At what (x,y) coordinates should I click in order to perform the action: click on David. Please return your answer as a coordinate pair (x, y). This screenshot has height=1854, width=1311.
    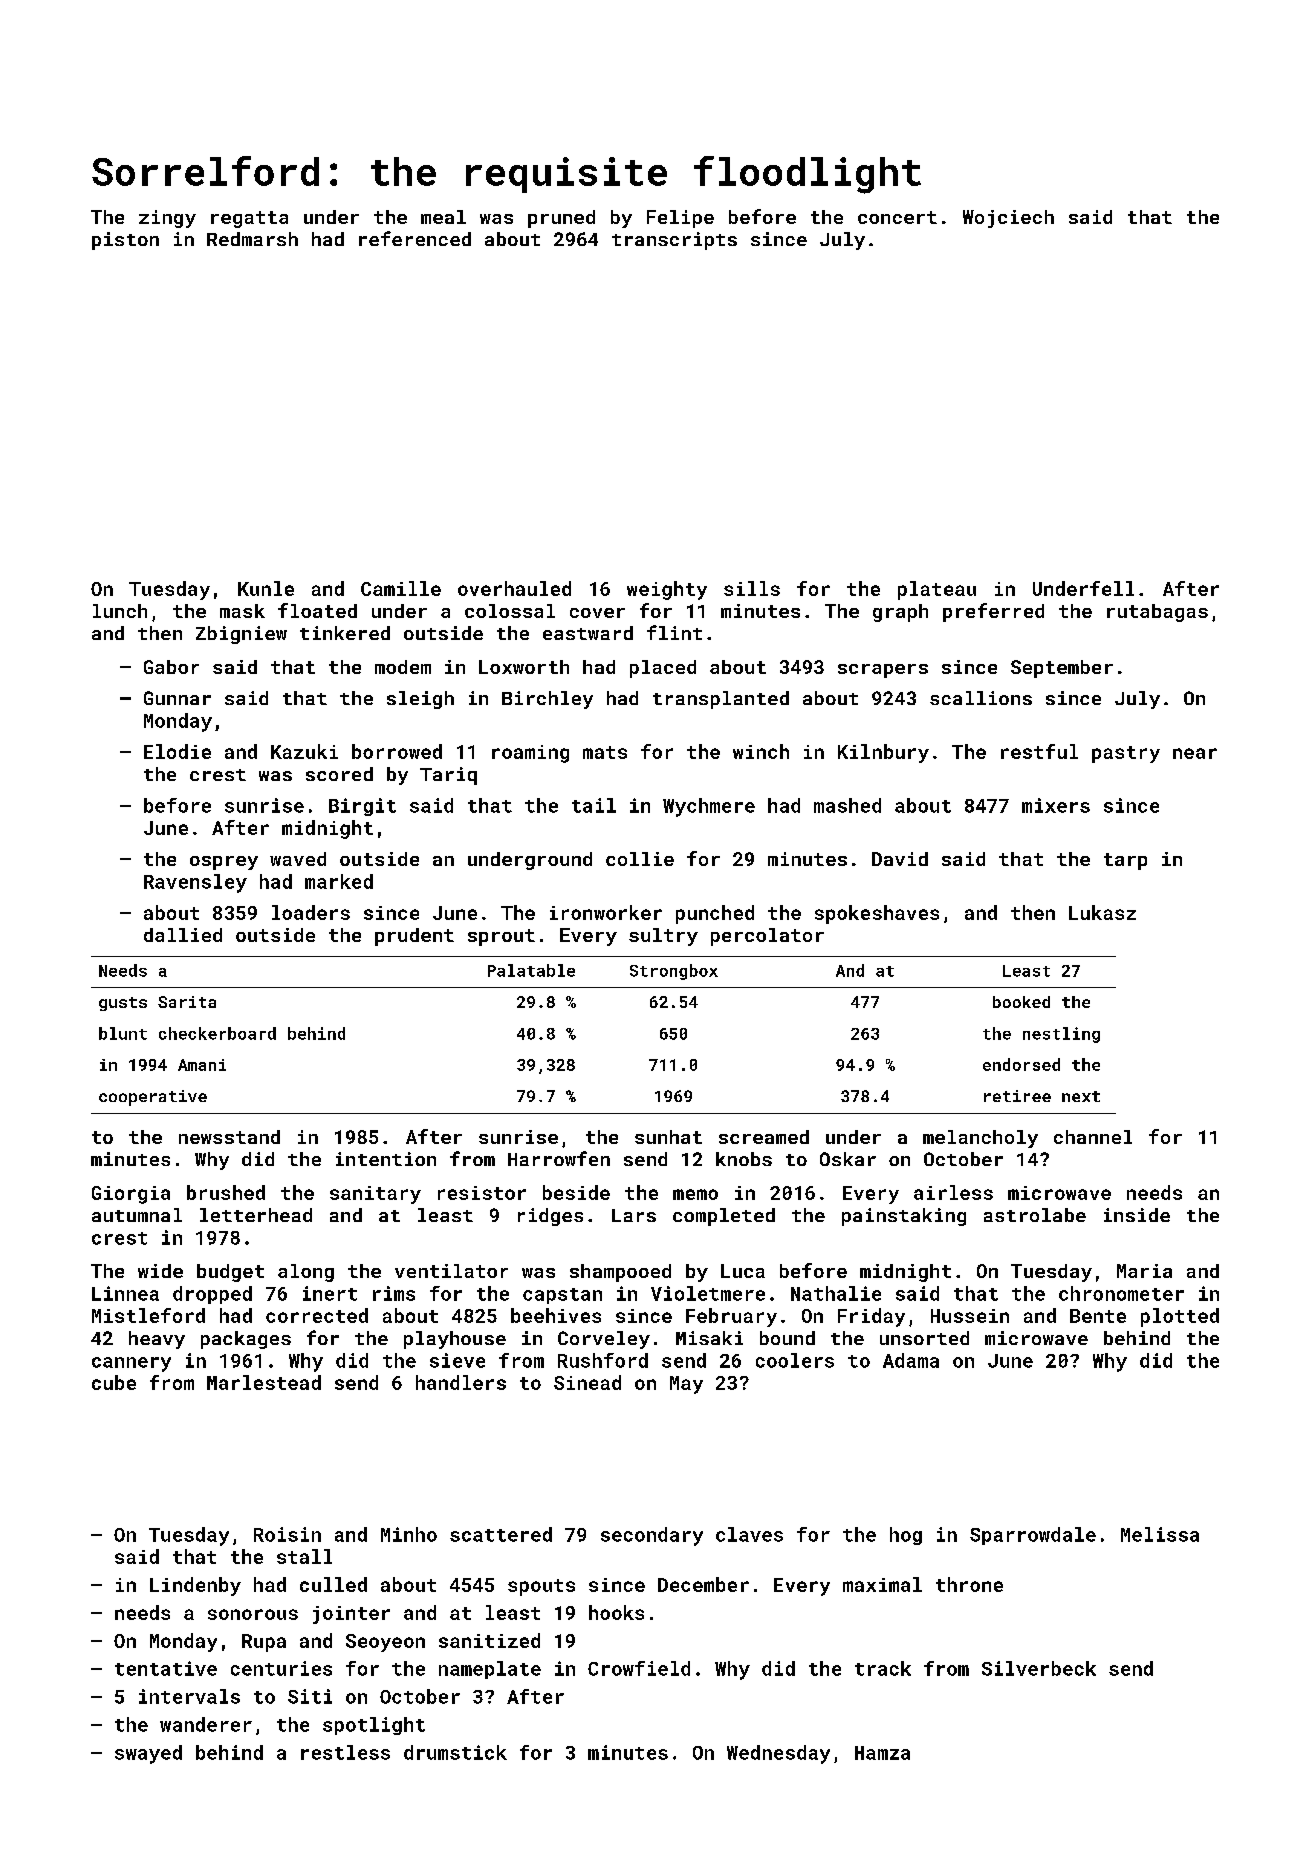
    Looking at the image, I should click on (900, 859).
